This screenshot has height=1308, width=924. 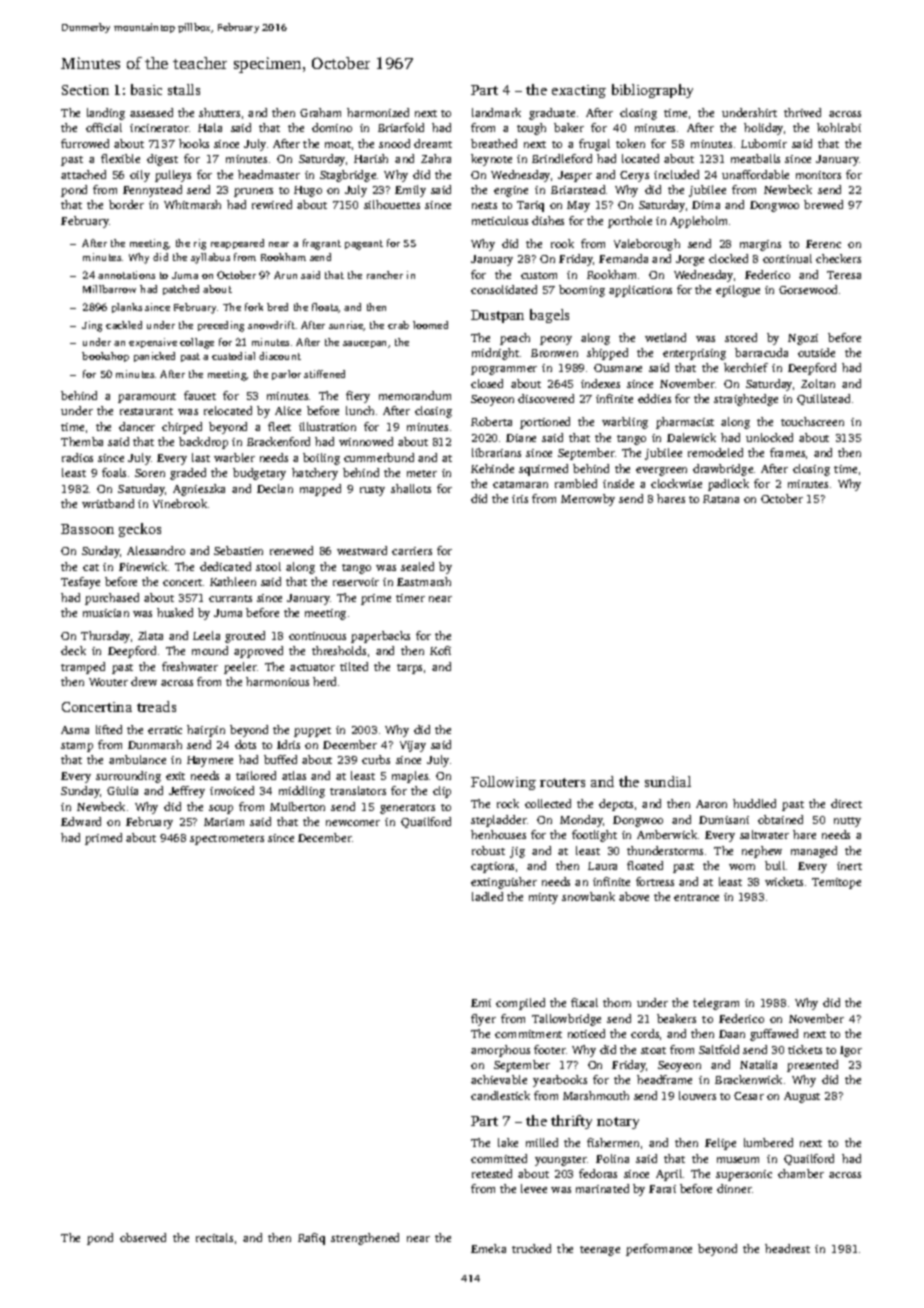 What do you see at coordinates (814, 852) in the screenshot?
I see `managed` at bounding box center [814, 852].
